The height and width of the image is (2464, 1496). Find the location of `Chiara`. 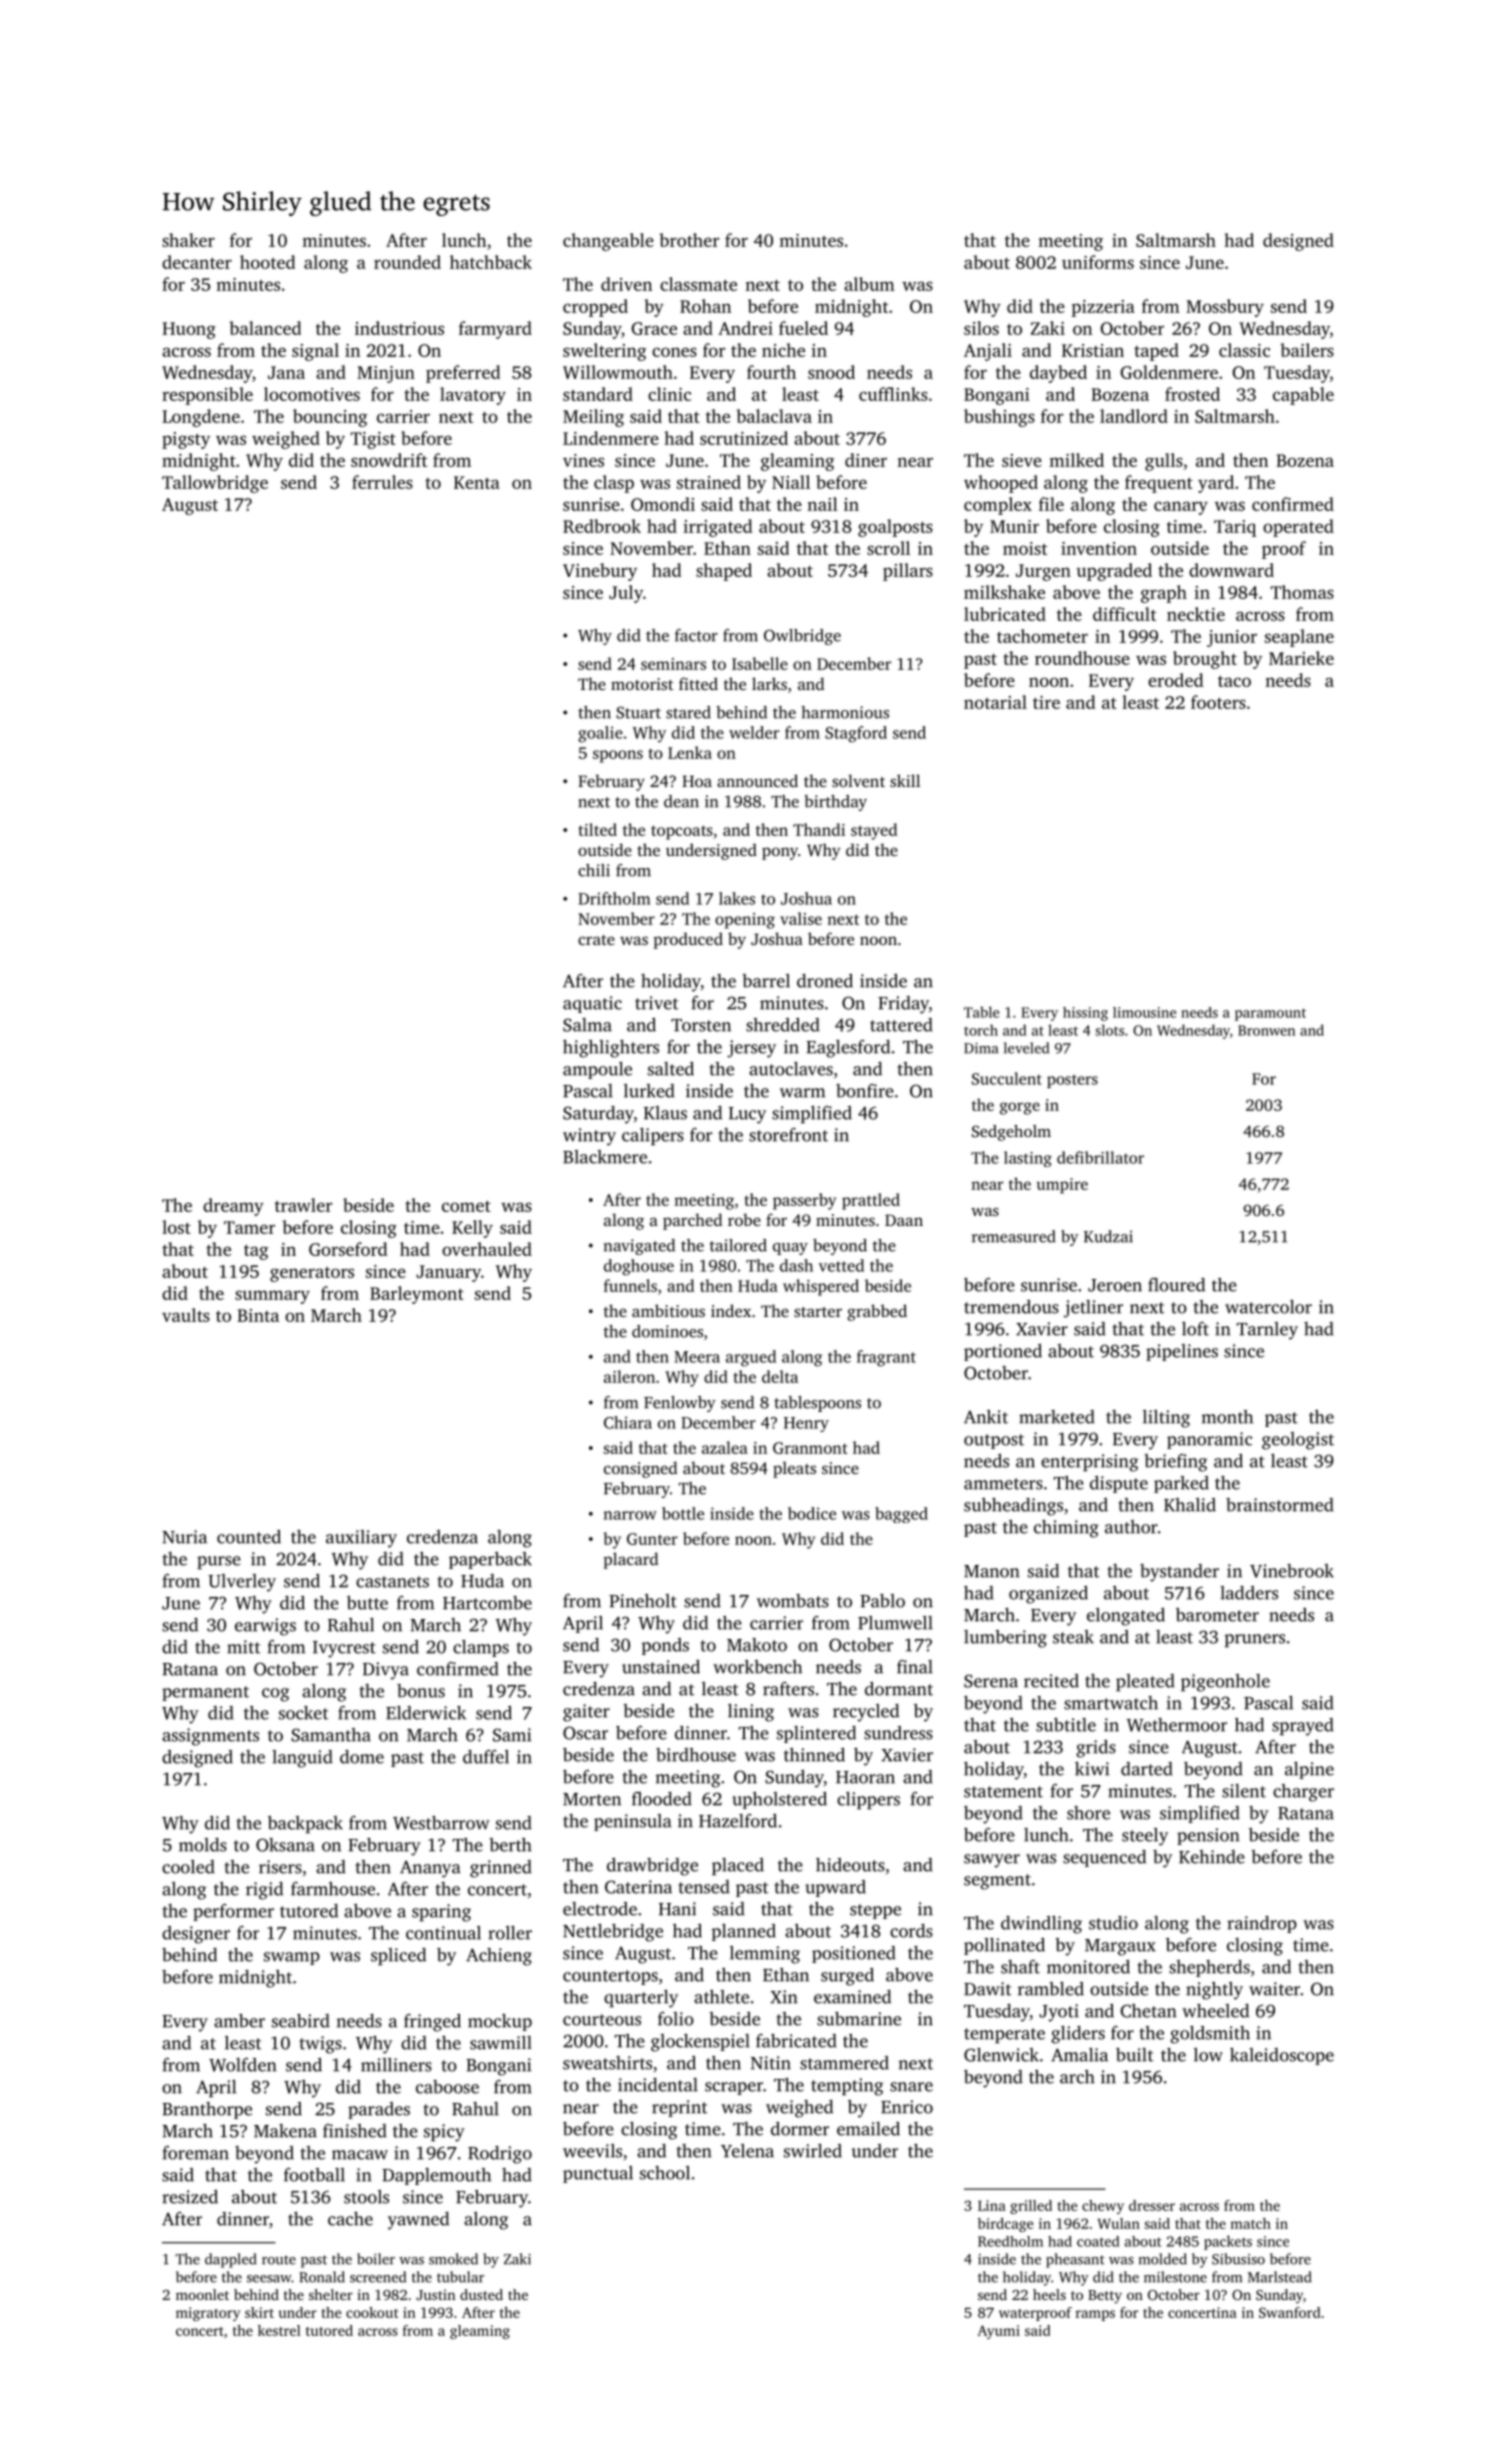

Chiara is located at coordinates (628, 1422).
